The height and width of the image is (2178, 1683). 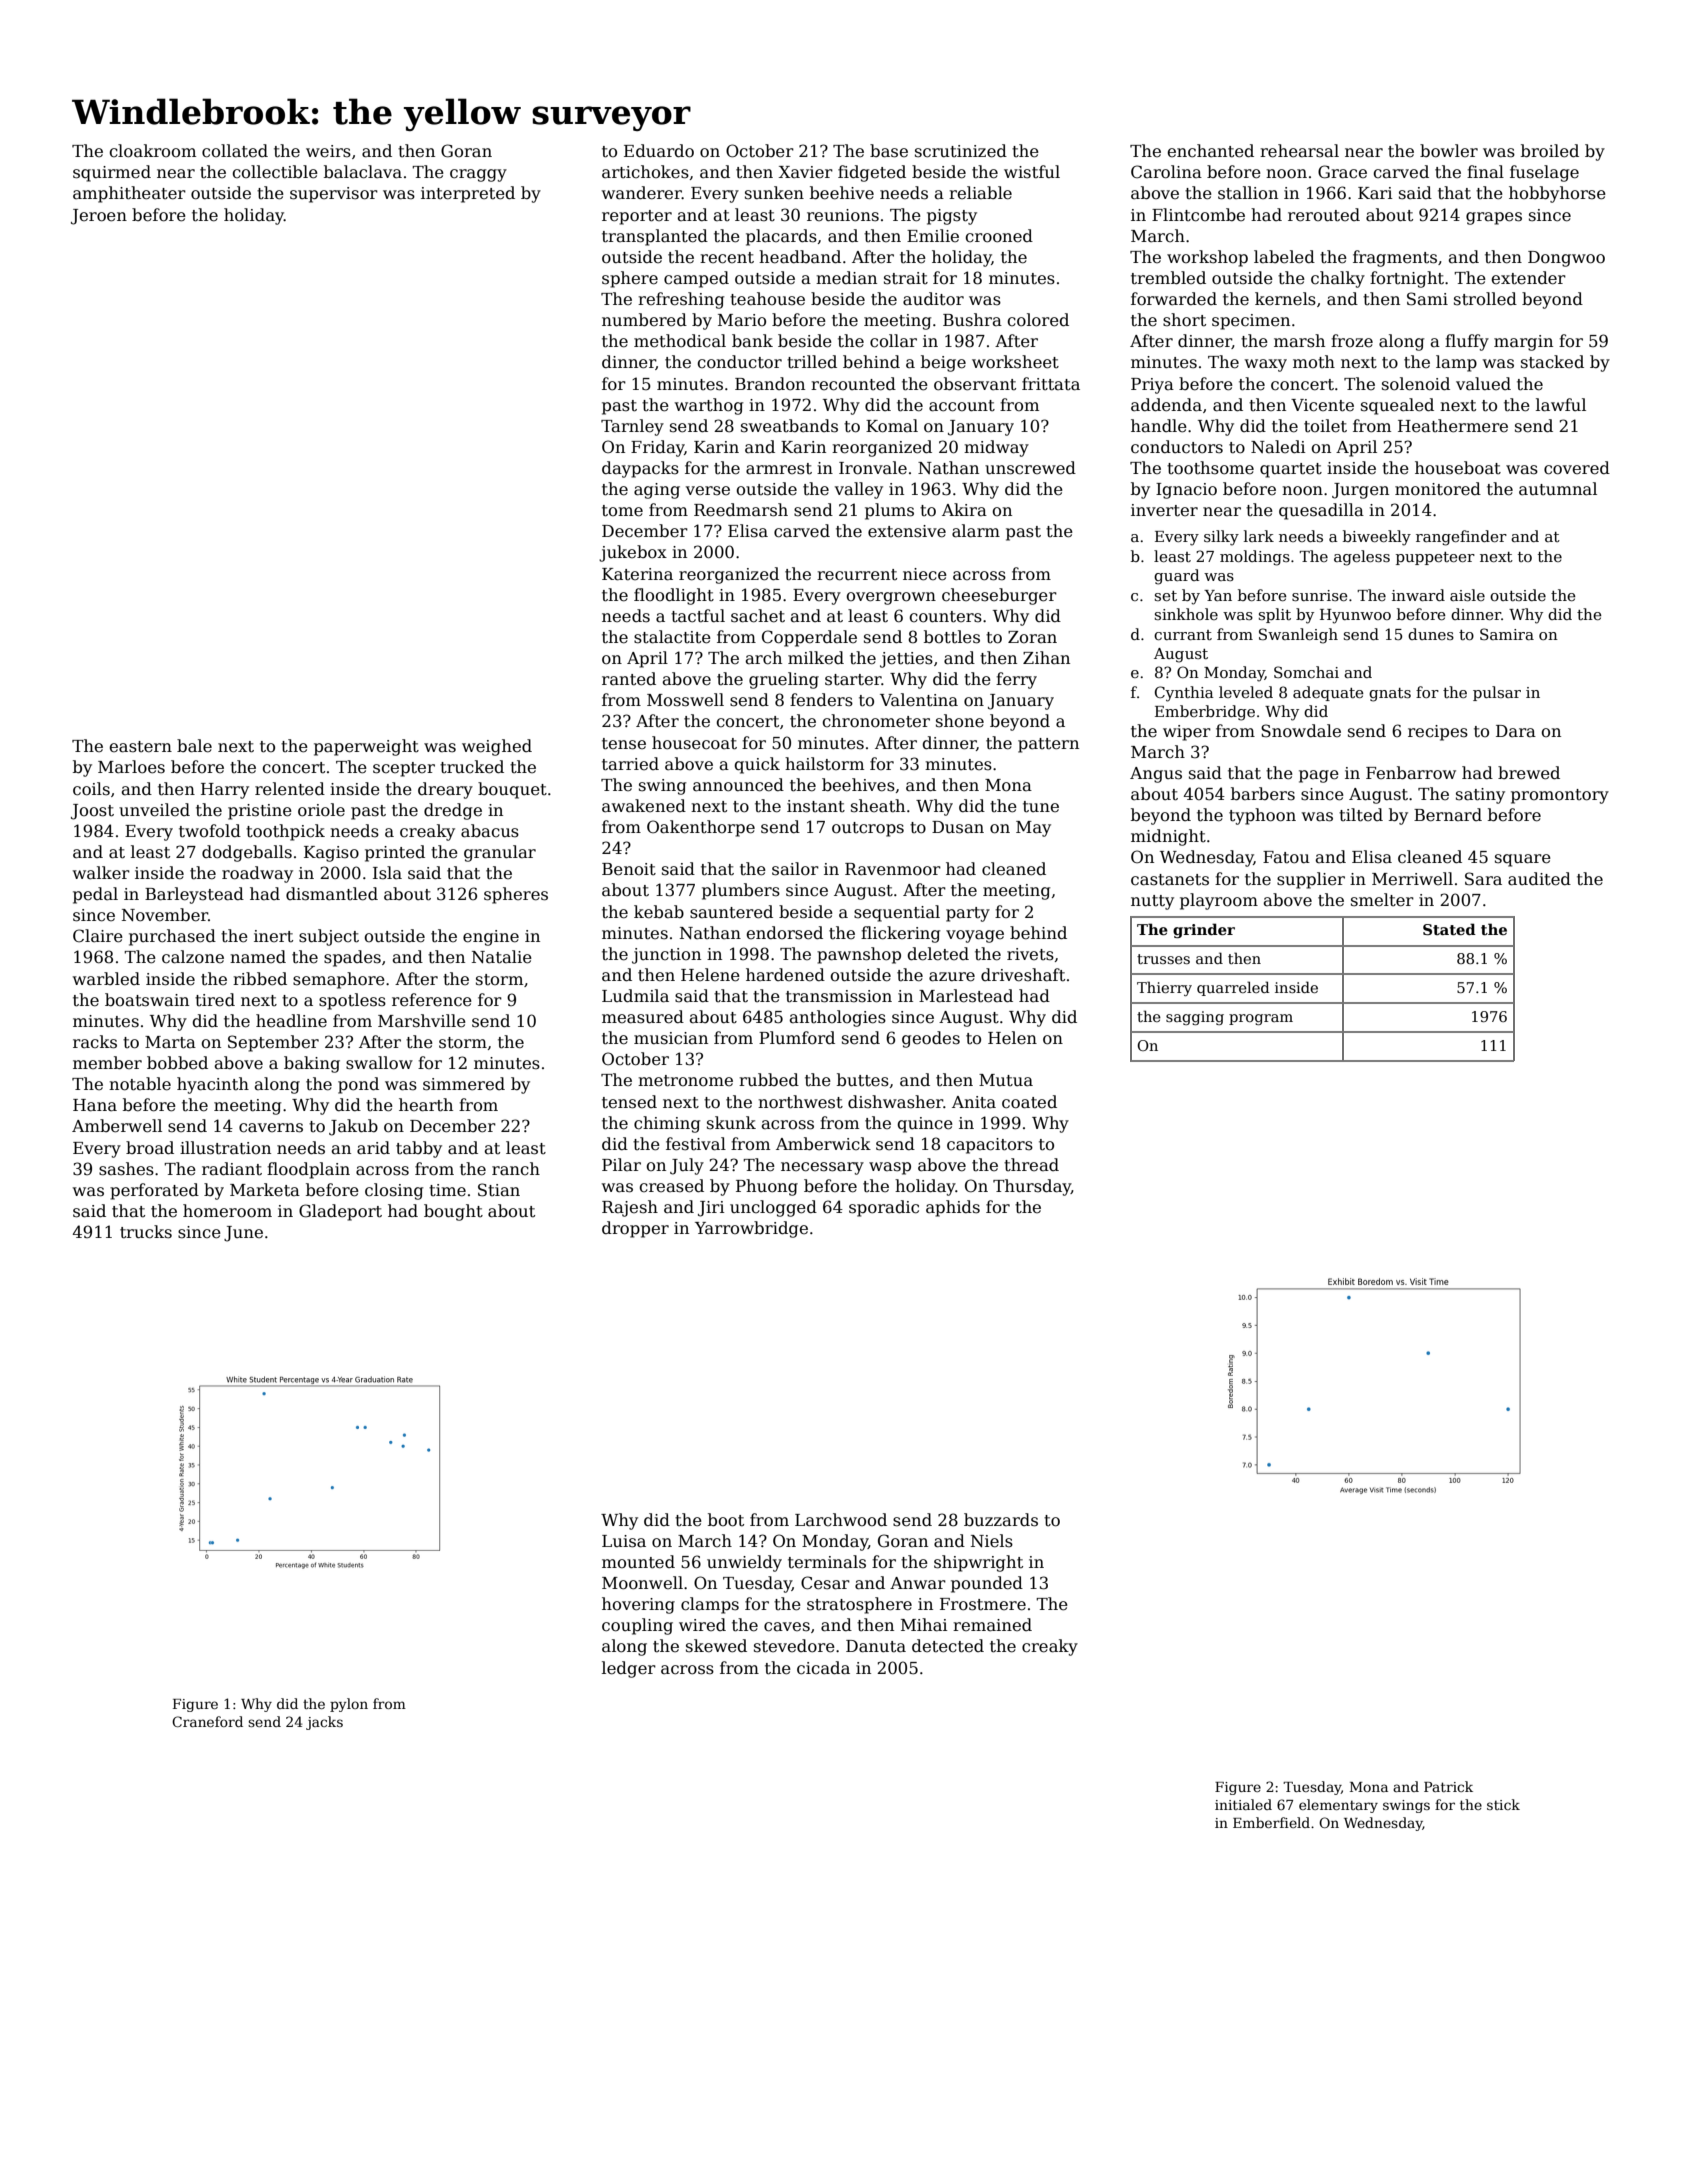 I want to click on waxy, so click(x=1266, y=365).
